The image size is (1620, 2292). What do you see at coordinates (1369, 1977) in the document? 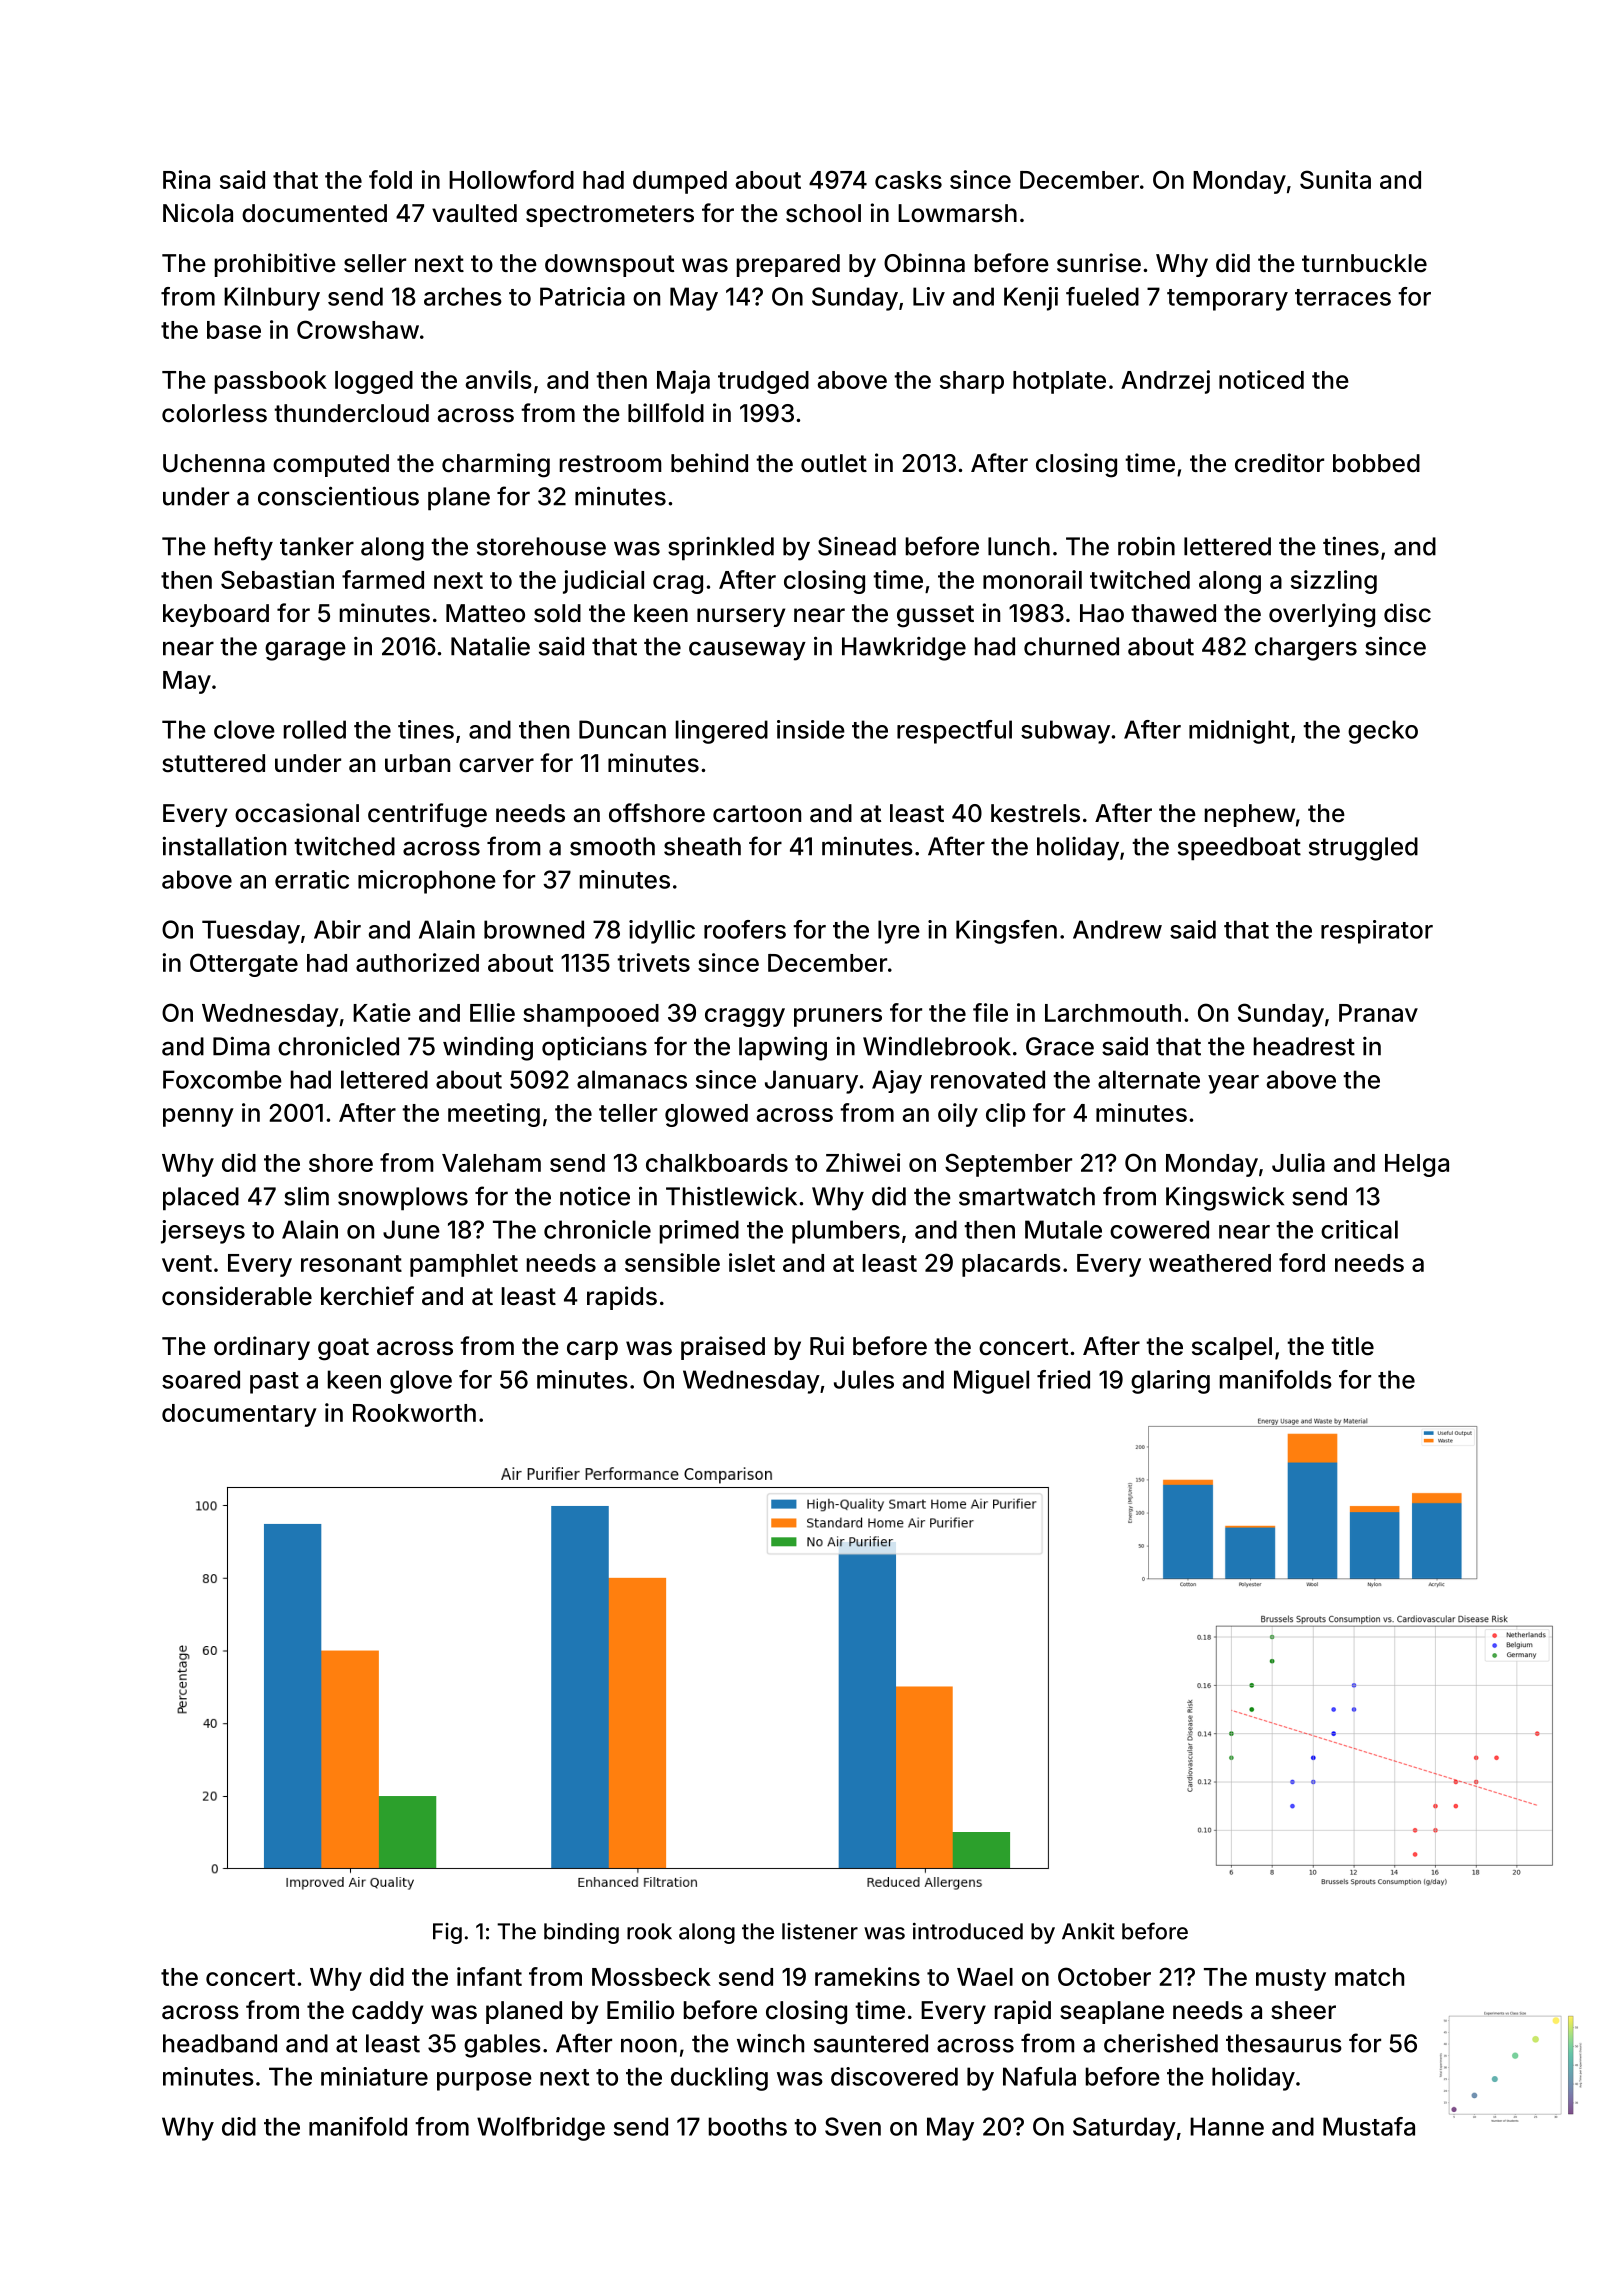
I see `match` at bounding box center [1369, 1977].
